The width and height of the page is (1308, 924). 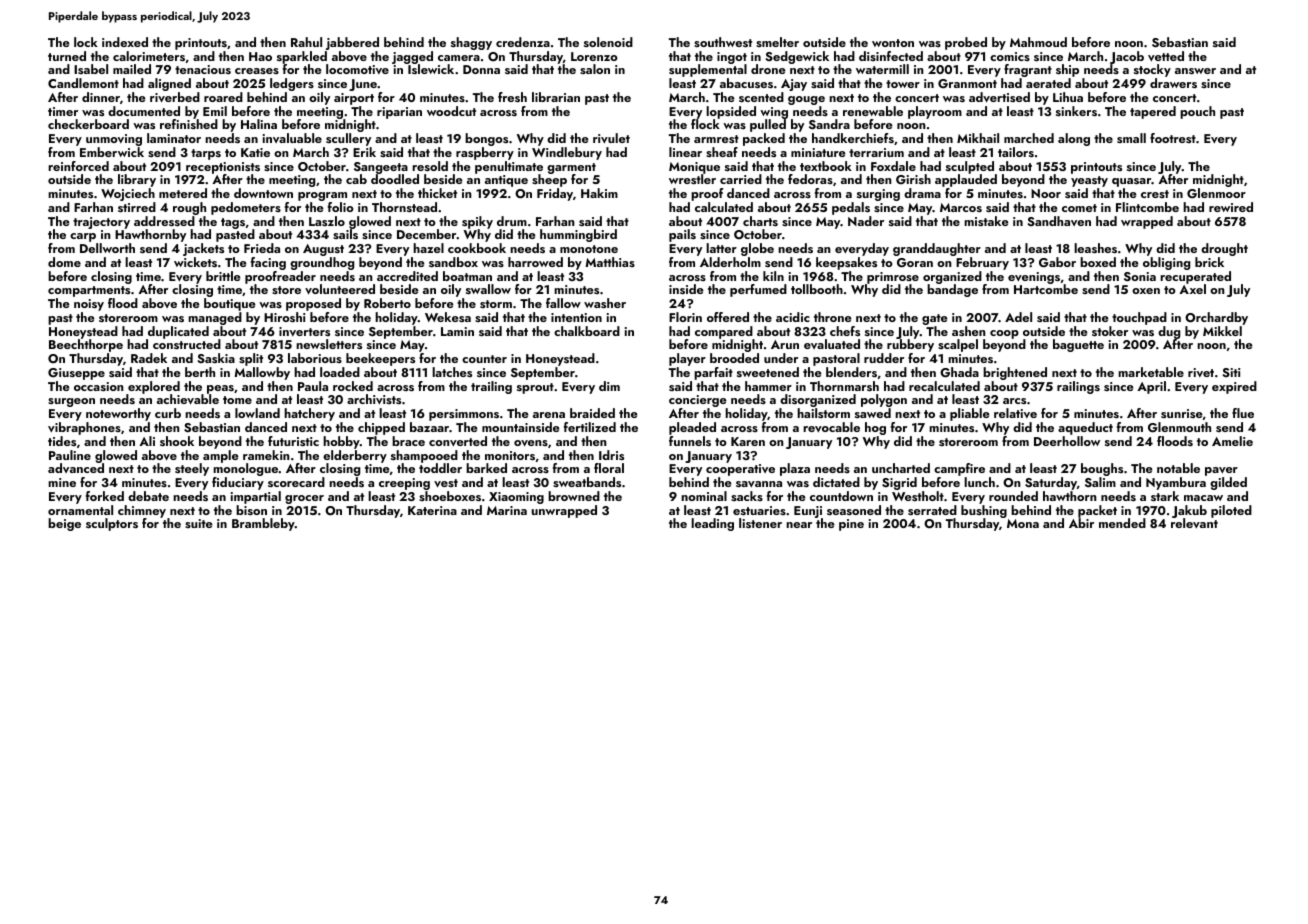 I want to click on Wekesa, so click(x=448, y=317).
